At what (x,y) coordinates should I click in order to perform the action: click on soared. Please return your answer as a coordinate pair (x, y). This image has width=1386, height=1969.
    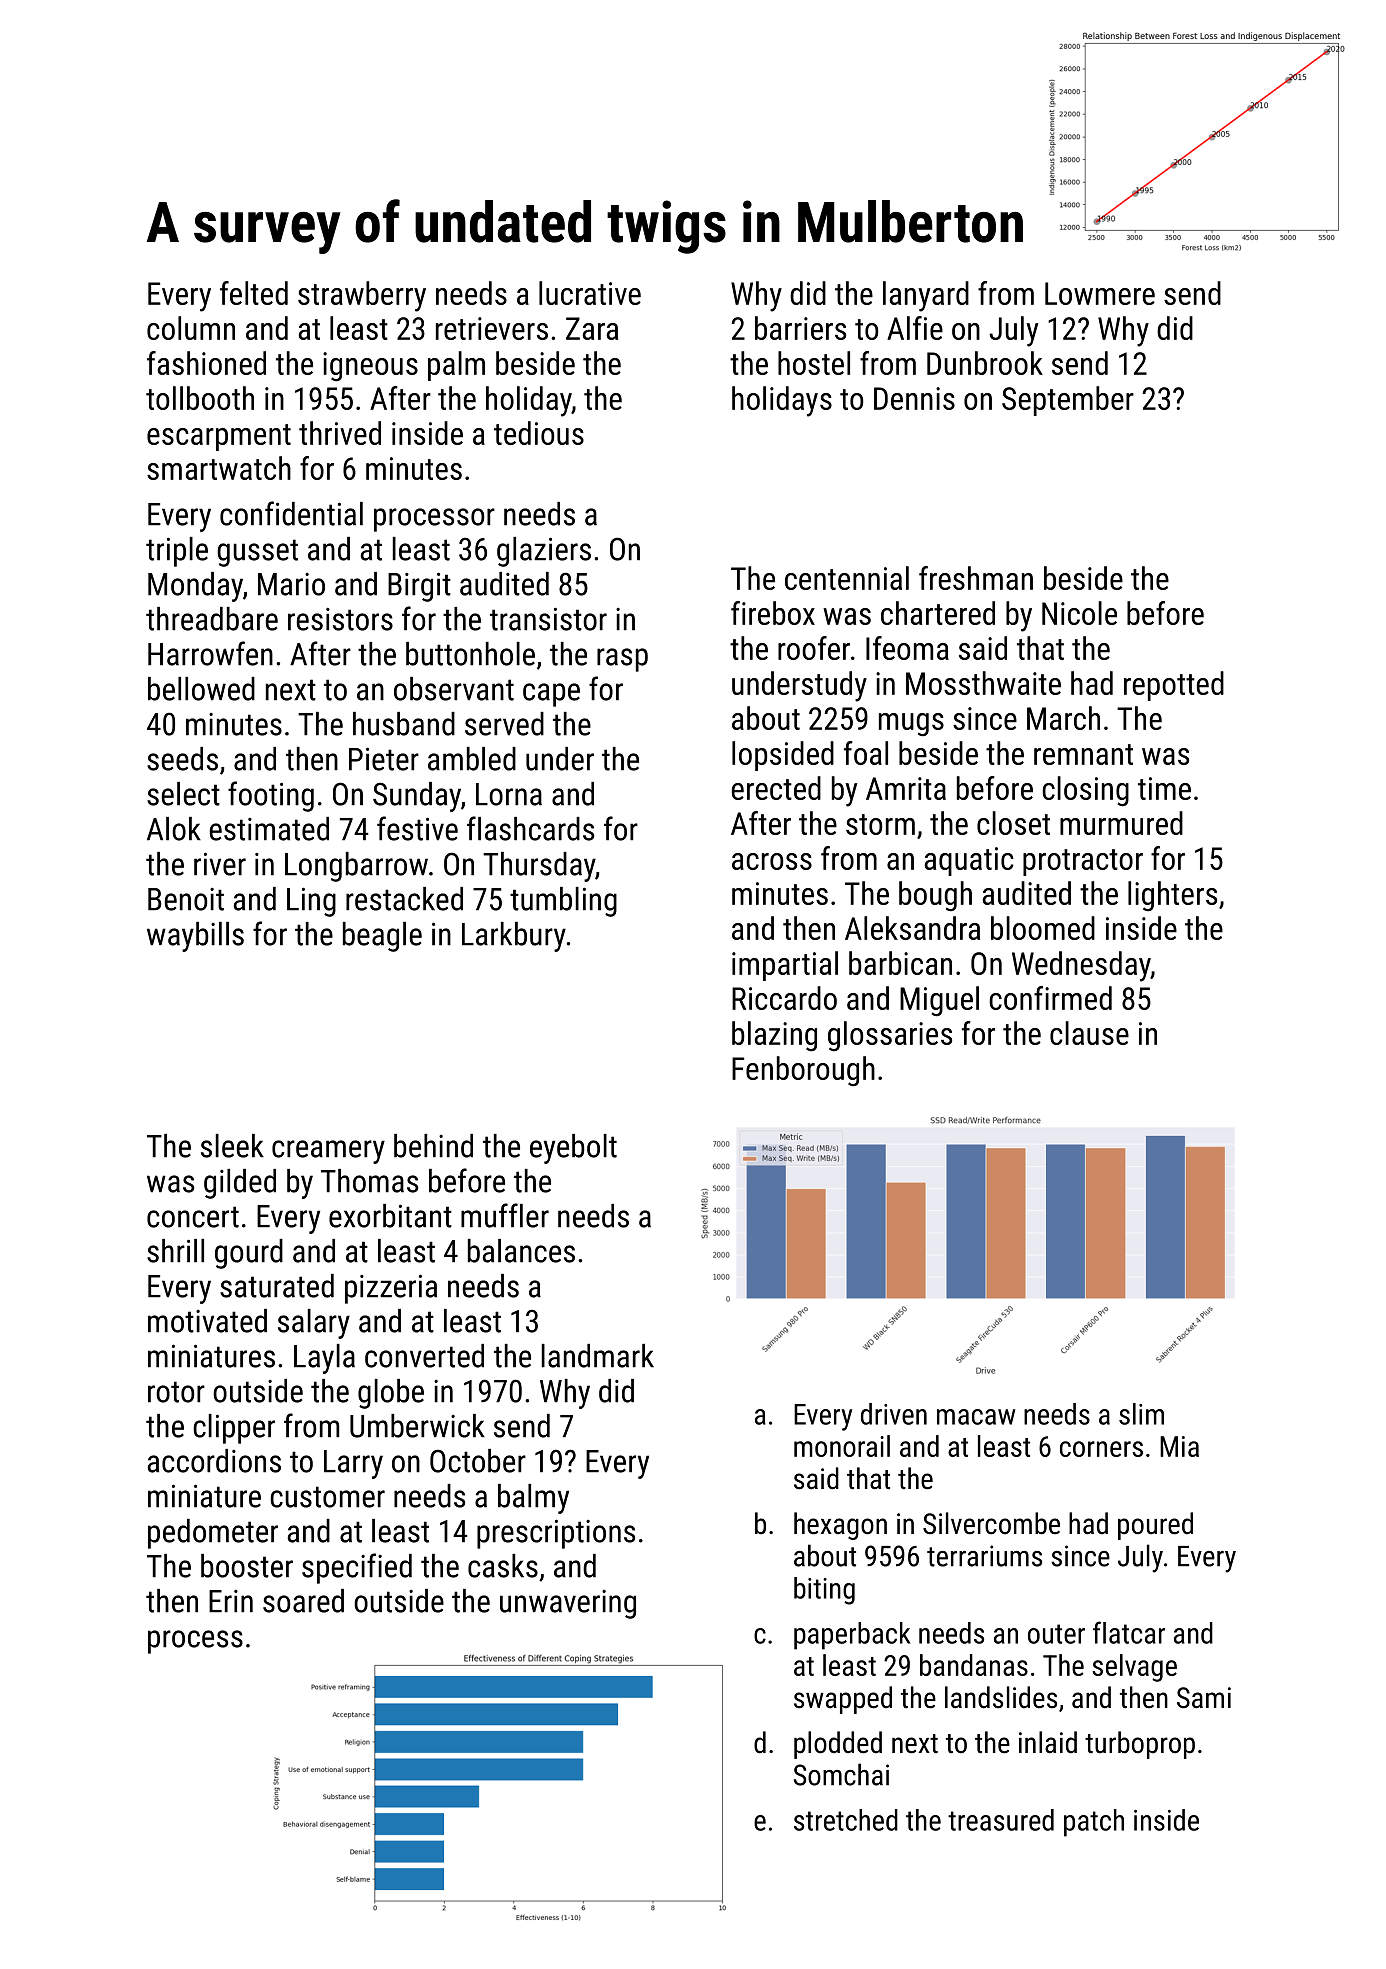
    Looking at the image, I should click on (303, 1601).
